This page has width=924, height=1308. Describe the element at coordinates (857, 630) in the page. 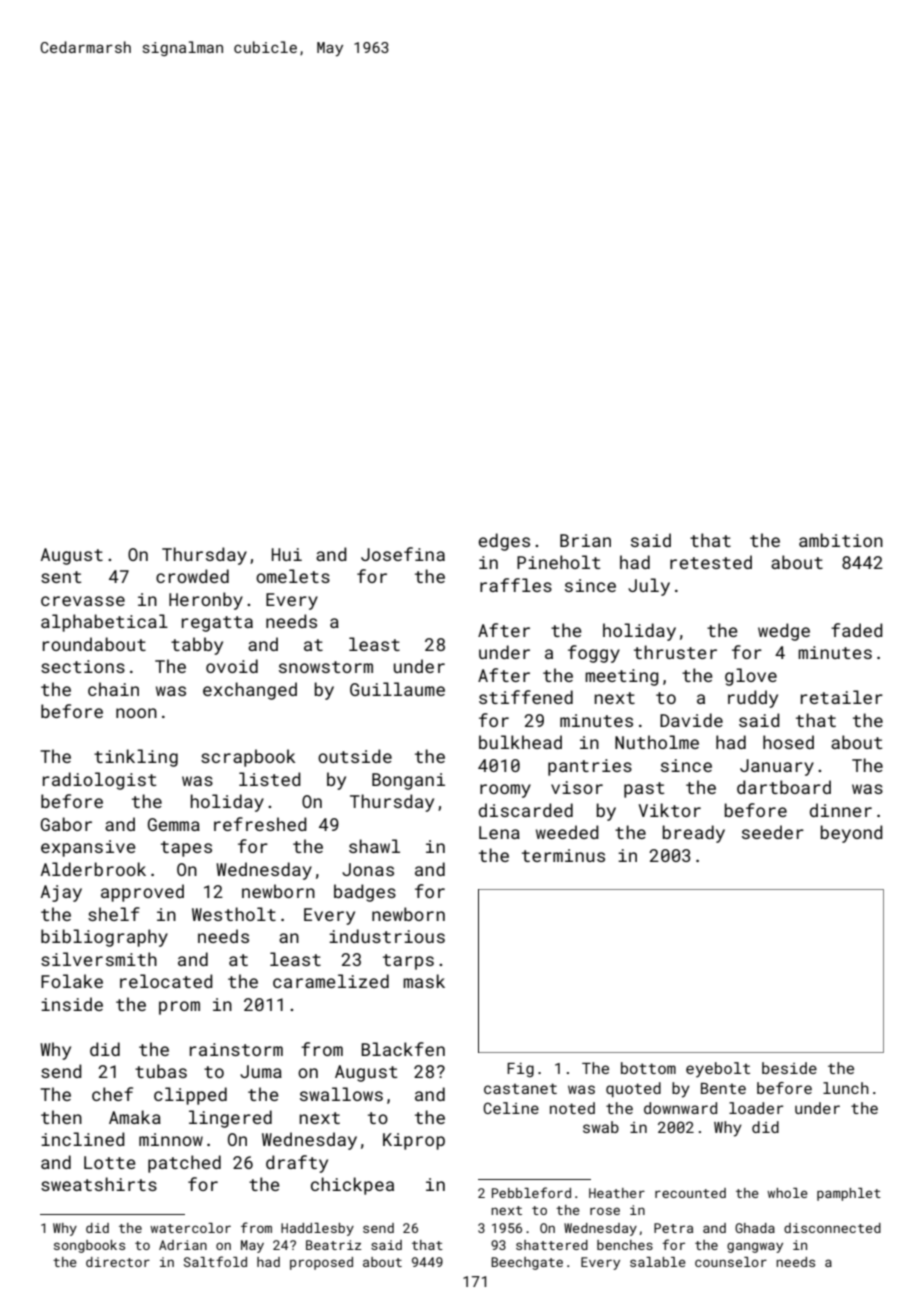

I see `faded` at that location.
